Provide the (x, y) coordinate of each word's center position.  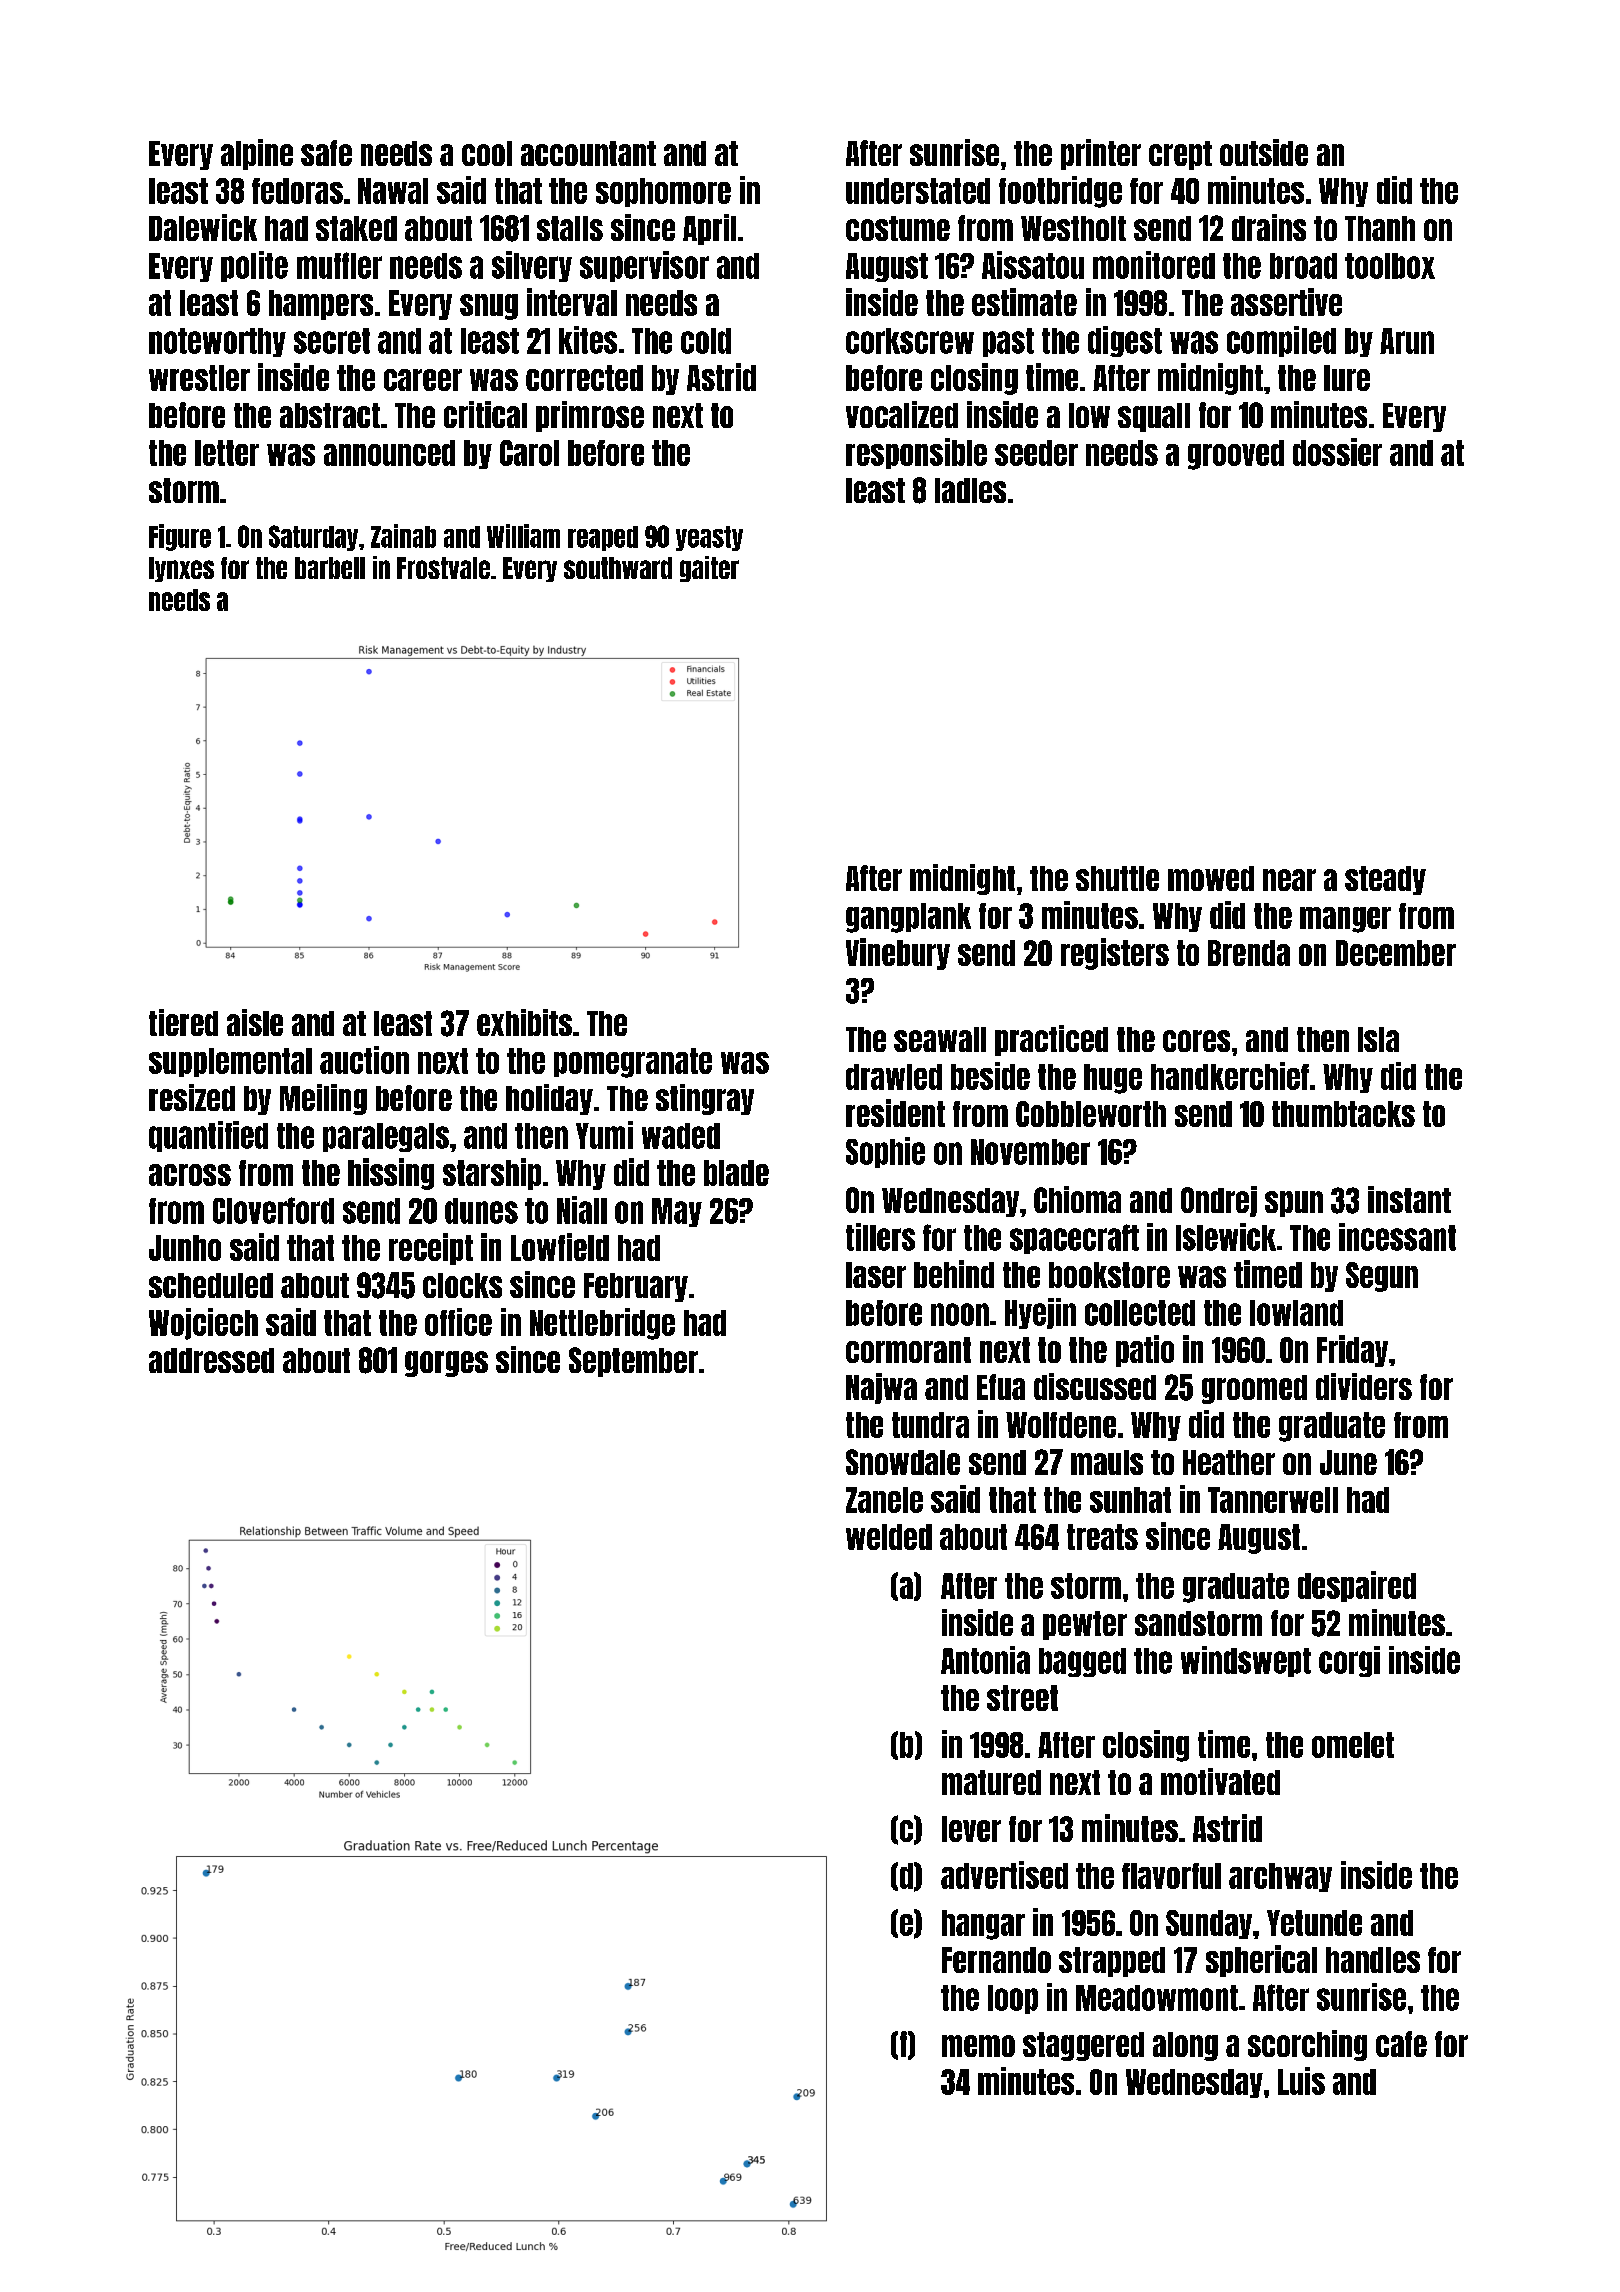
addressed (211, 1360)
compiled (1281, 341)
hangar (983, 1925)
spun (1294, 1204)
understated (918, 191)
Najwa (881, 1388)
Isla (1378, 1039)
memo (978, 2046)
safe (326, 153)
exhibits (524, 1022)
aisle (255, 1022)
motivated (1220, 1781)
